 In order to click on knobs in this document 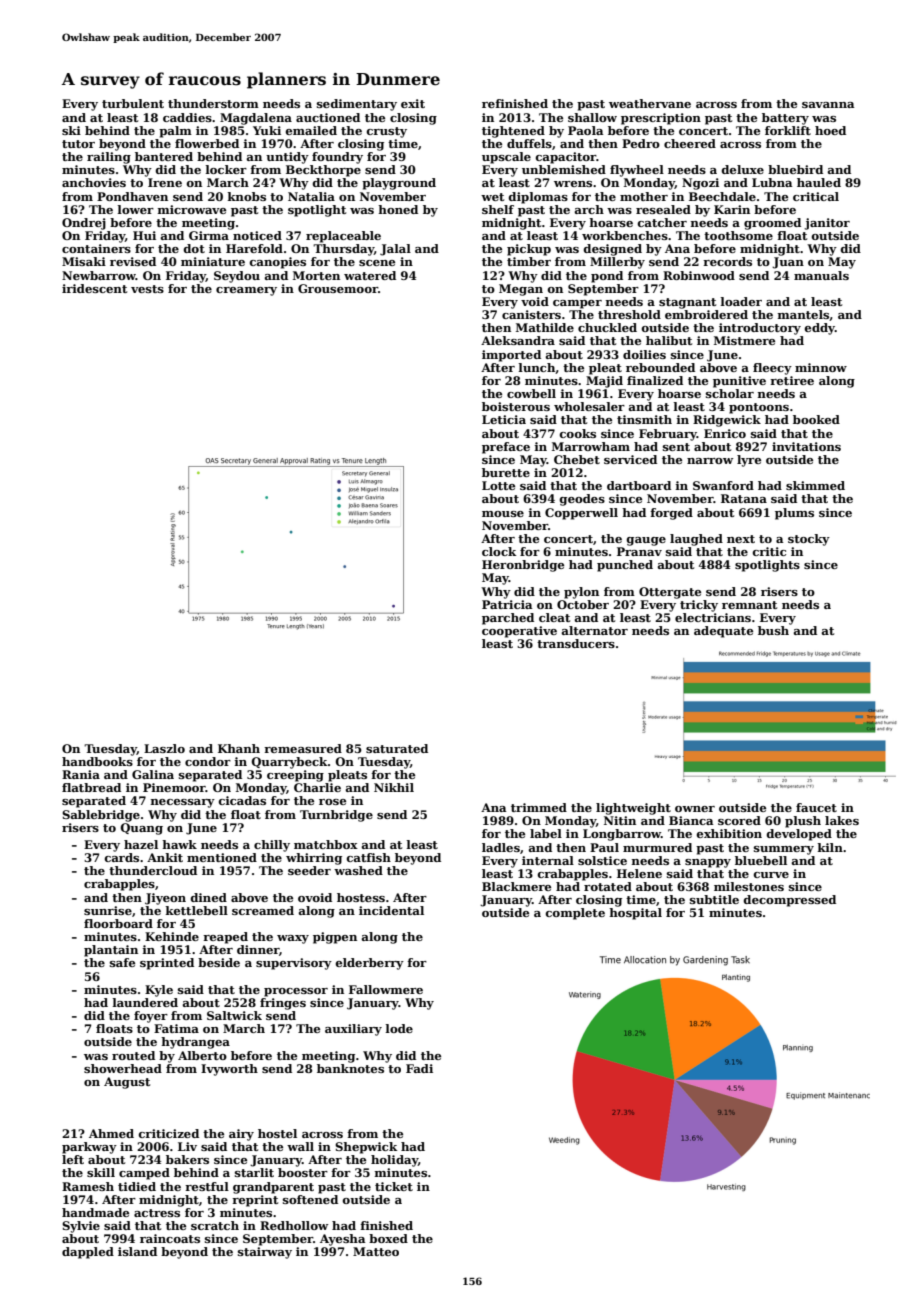, I will do `click(246, 196)`.
